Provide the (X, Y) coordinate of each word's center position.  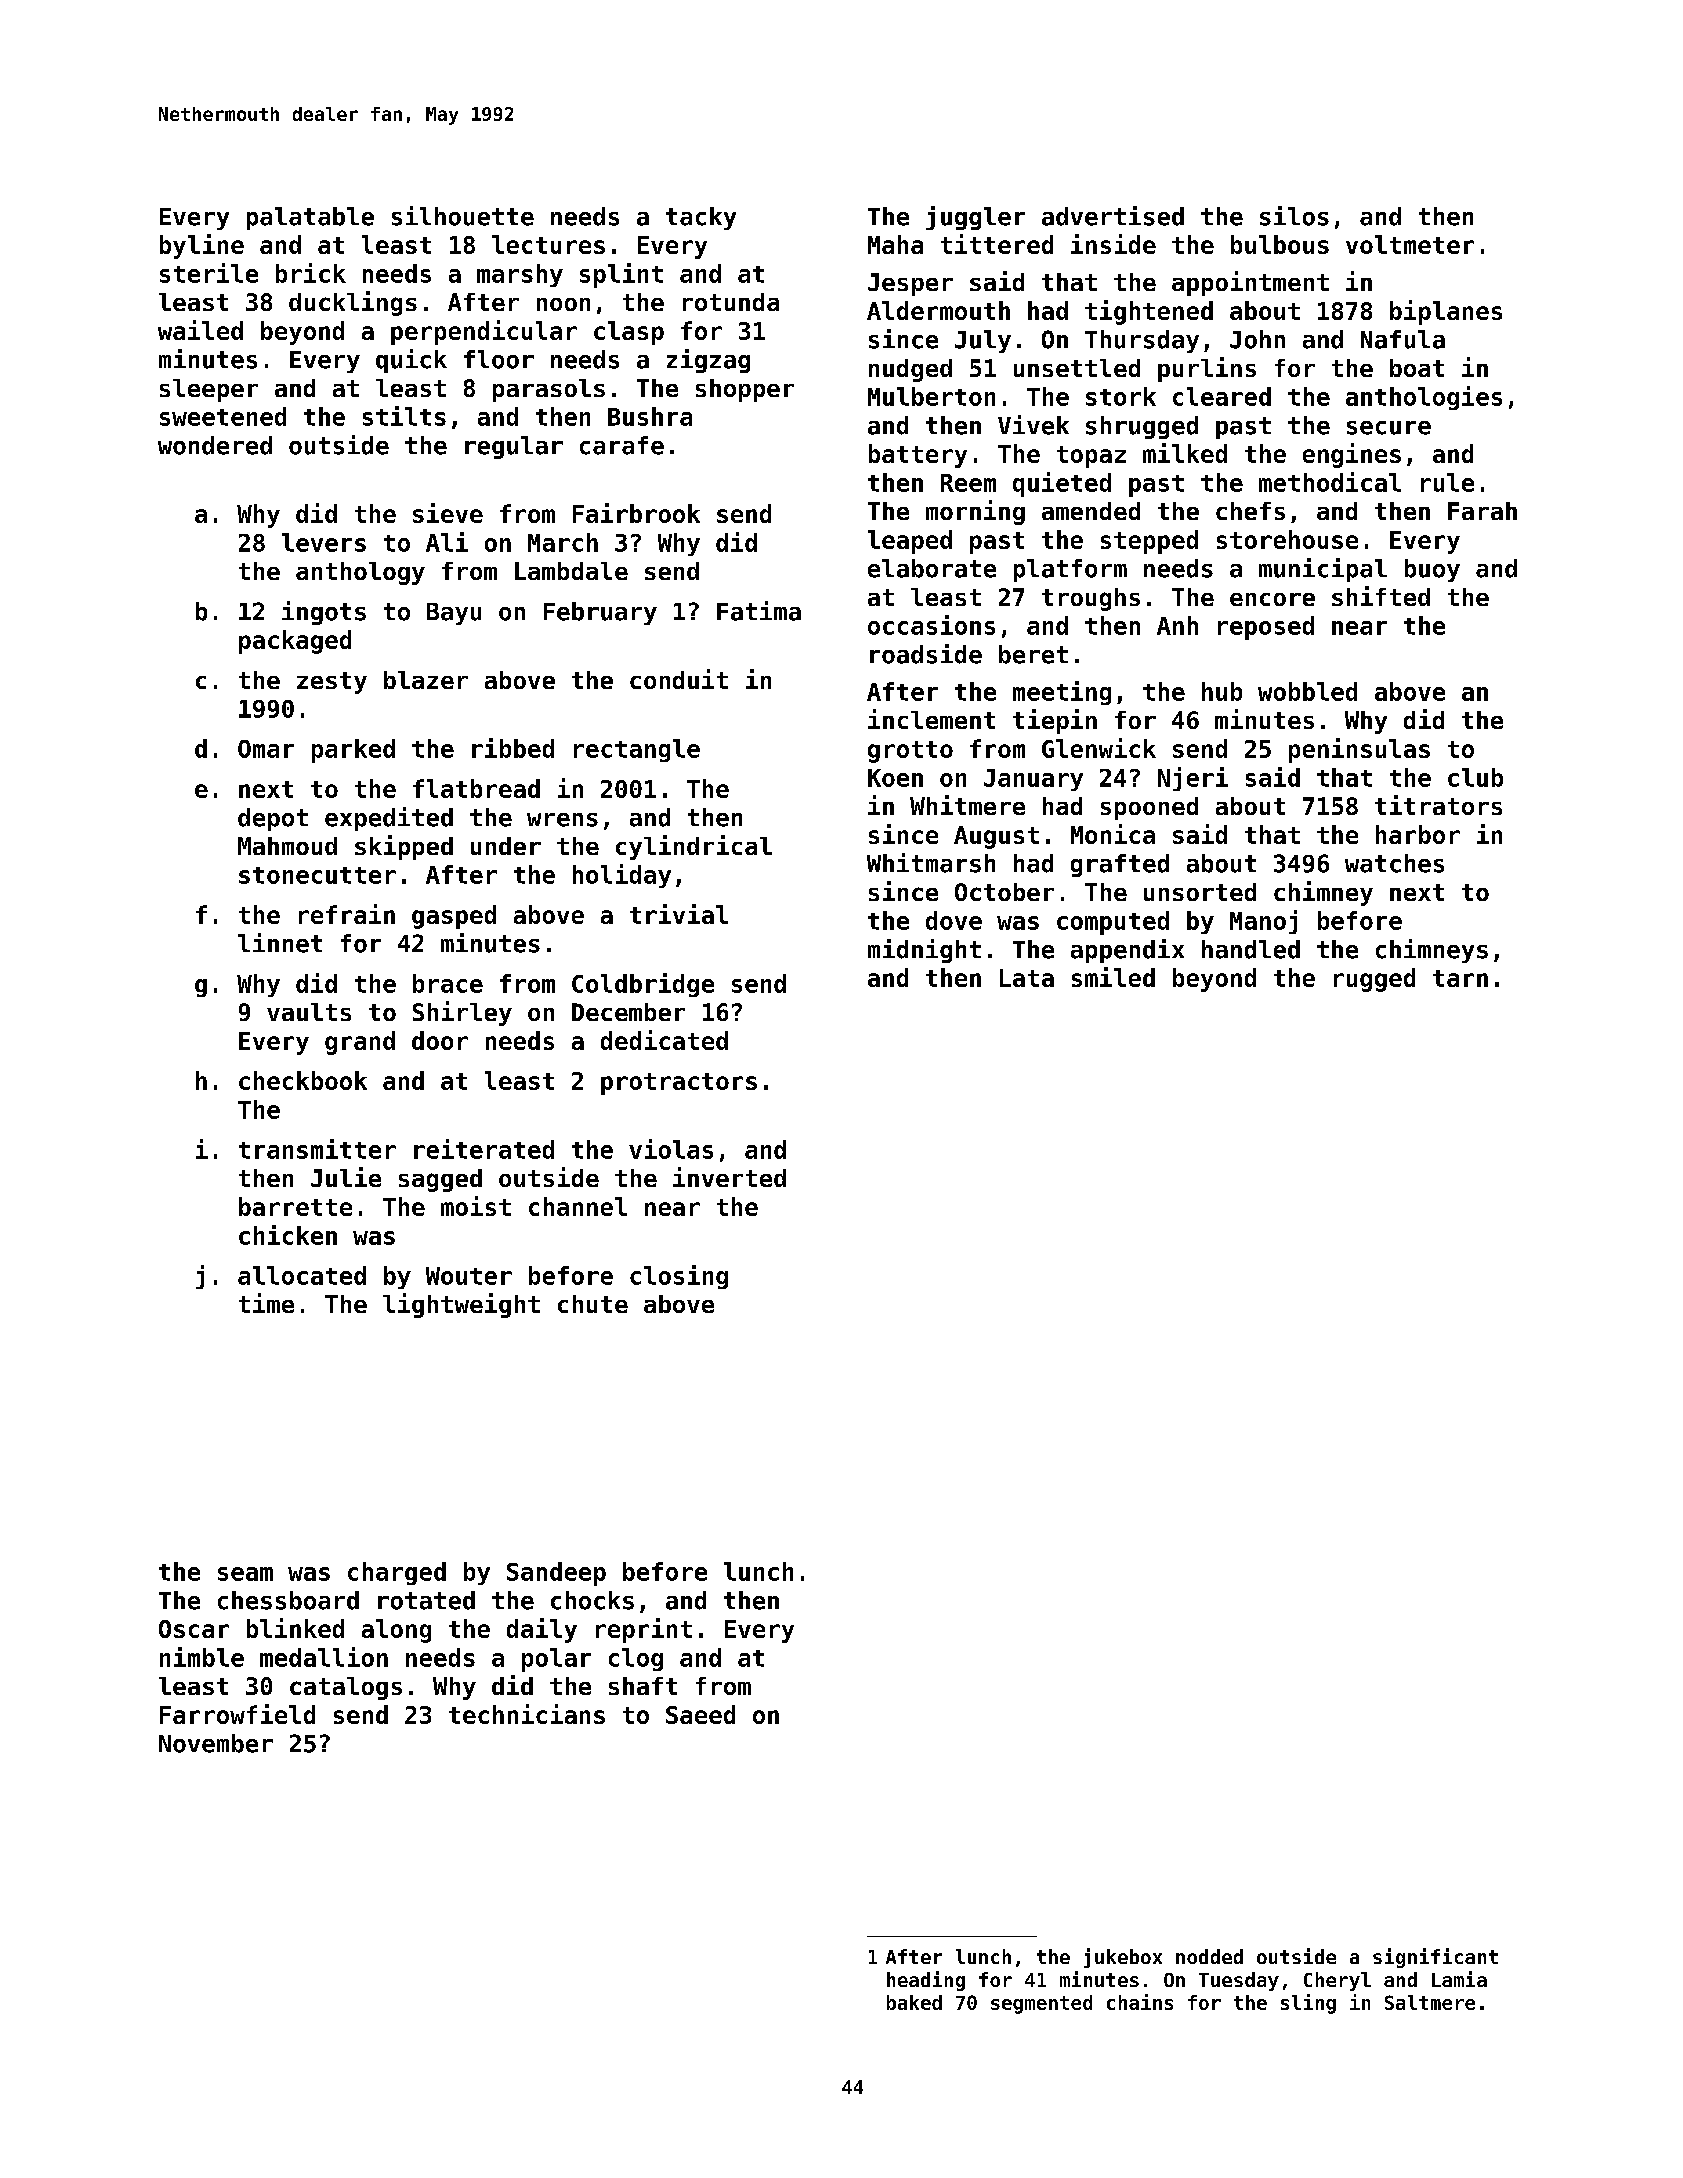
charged (397, 1573)
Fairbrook (636, 513)
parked (353, 751)
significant (1435, 1958)
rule (1447, 482)
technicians (527, 1714)
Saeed (700, 1714)
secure (1389, 428)
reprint (644, 1630)
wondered (215, 445)
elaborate (932, 568)
